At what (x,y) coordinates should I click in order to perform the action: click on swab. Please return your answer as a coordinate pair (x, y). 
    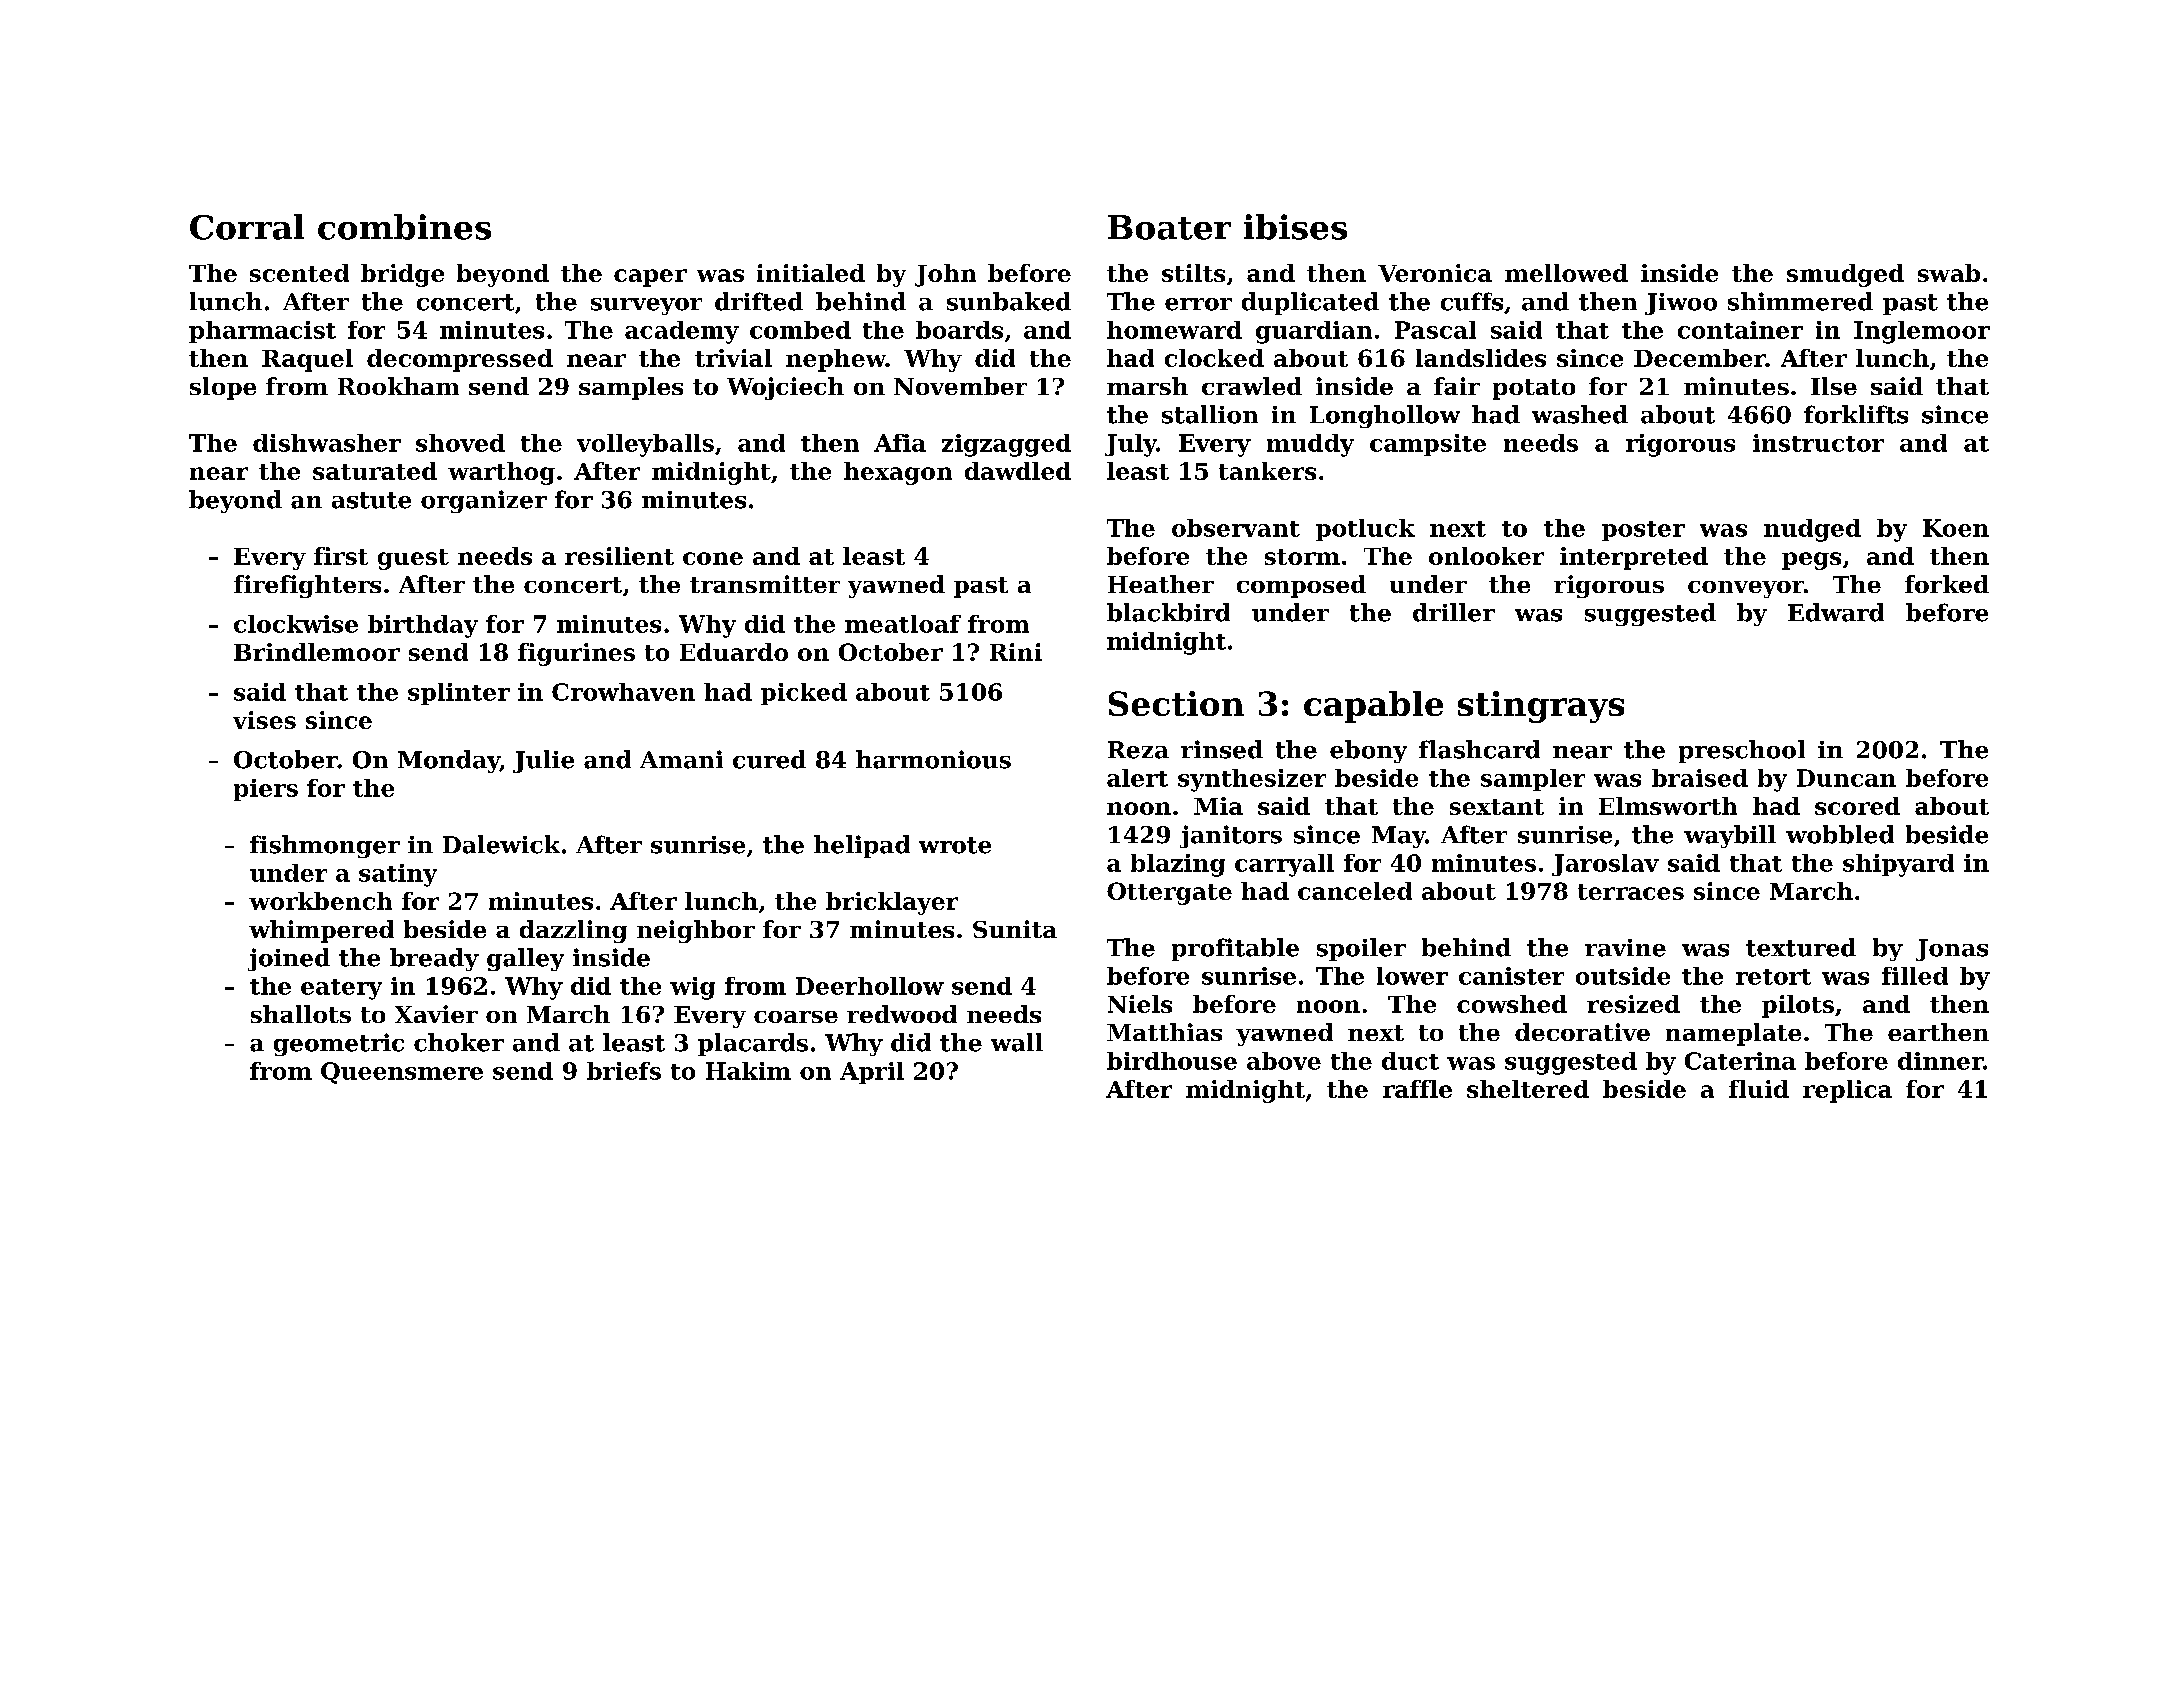
    Looking at the image, I should click on (1949, 273).
